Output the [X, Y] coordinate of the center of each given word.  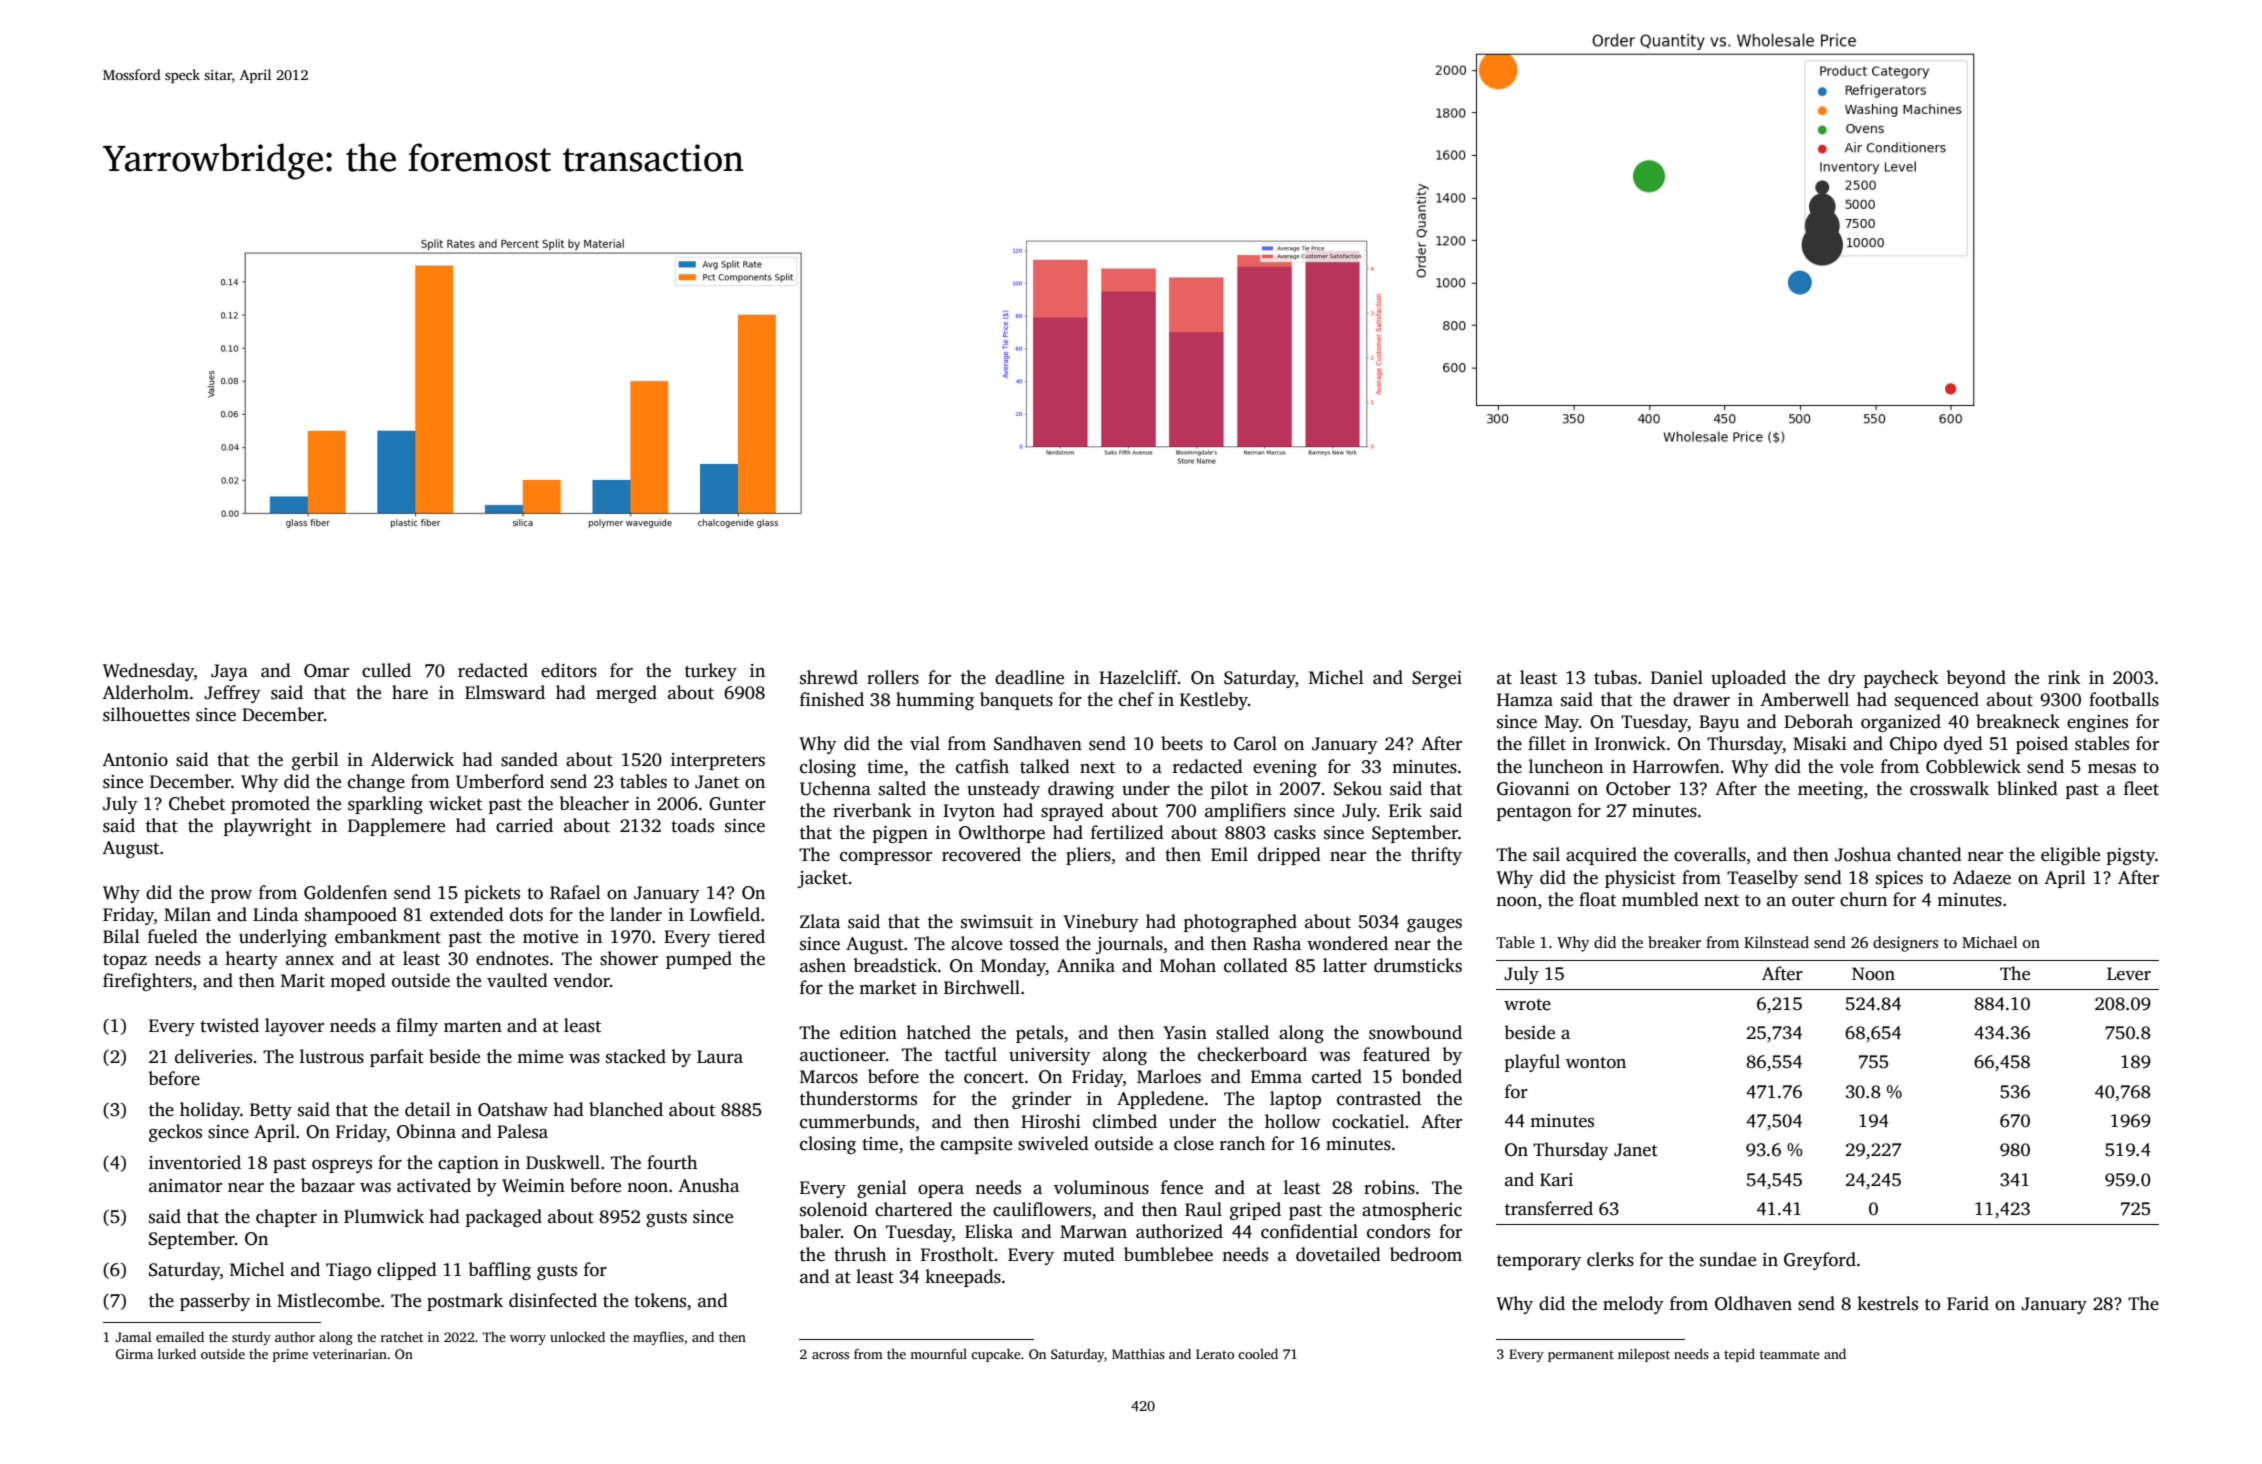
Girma [134, 1354]
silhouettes [146, 714]
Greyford [1820, 1261]
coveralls [1710, 854]
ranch [1242, 1143]
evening [1285, 768]
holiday [210, 1111]
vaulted [517, 980]
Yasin [1185, 1033]
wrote [1527, 1005]
